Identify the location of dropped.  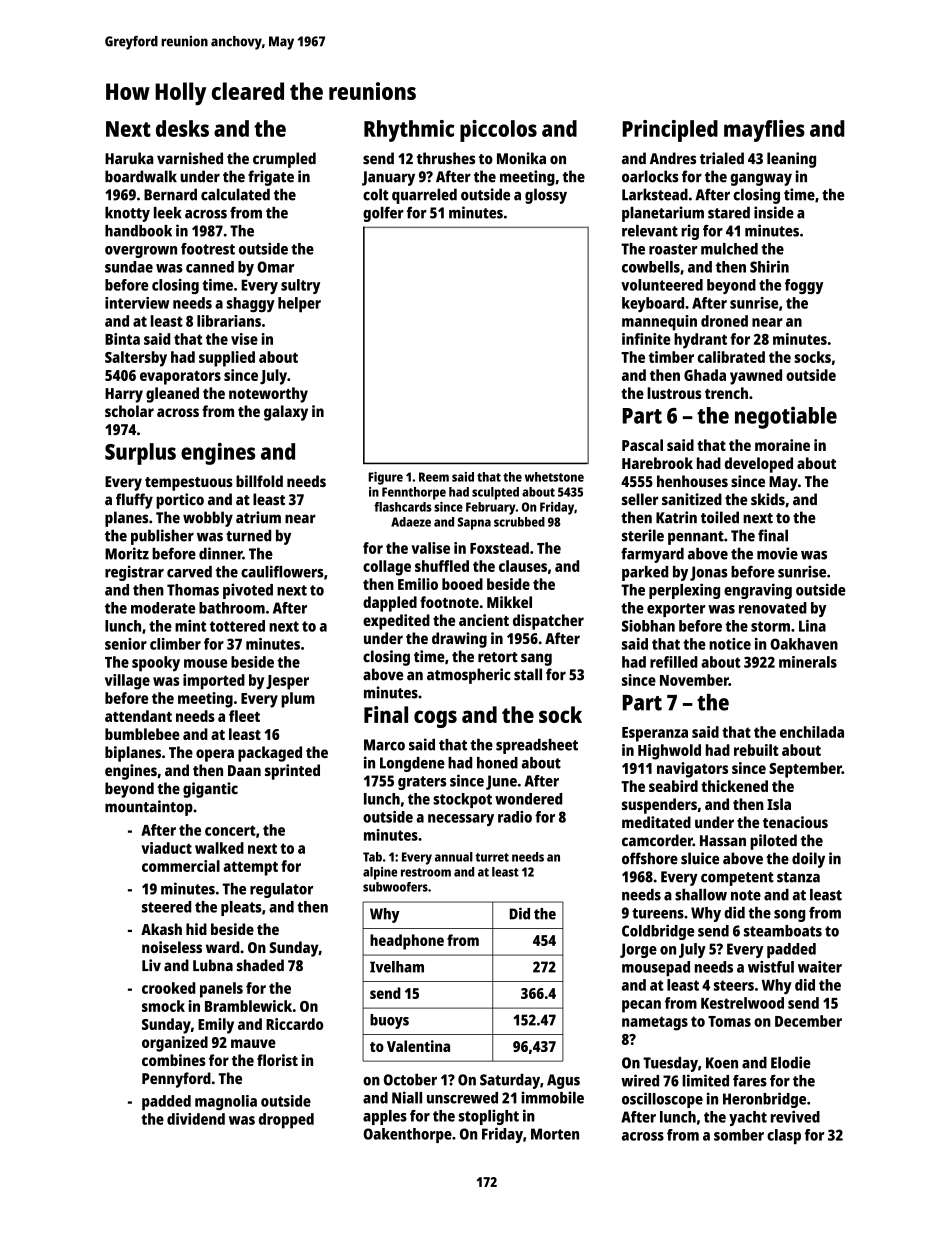
(286, 1121).
